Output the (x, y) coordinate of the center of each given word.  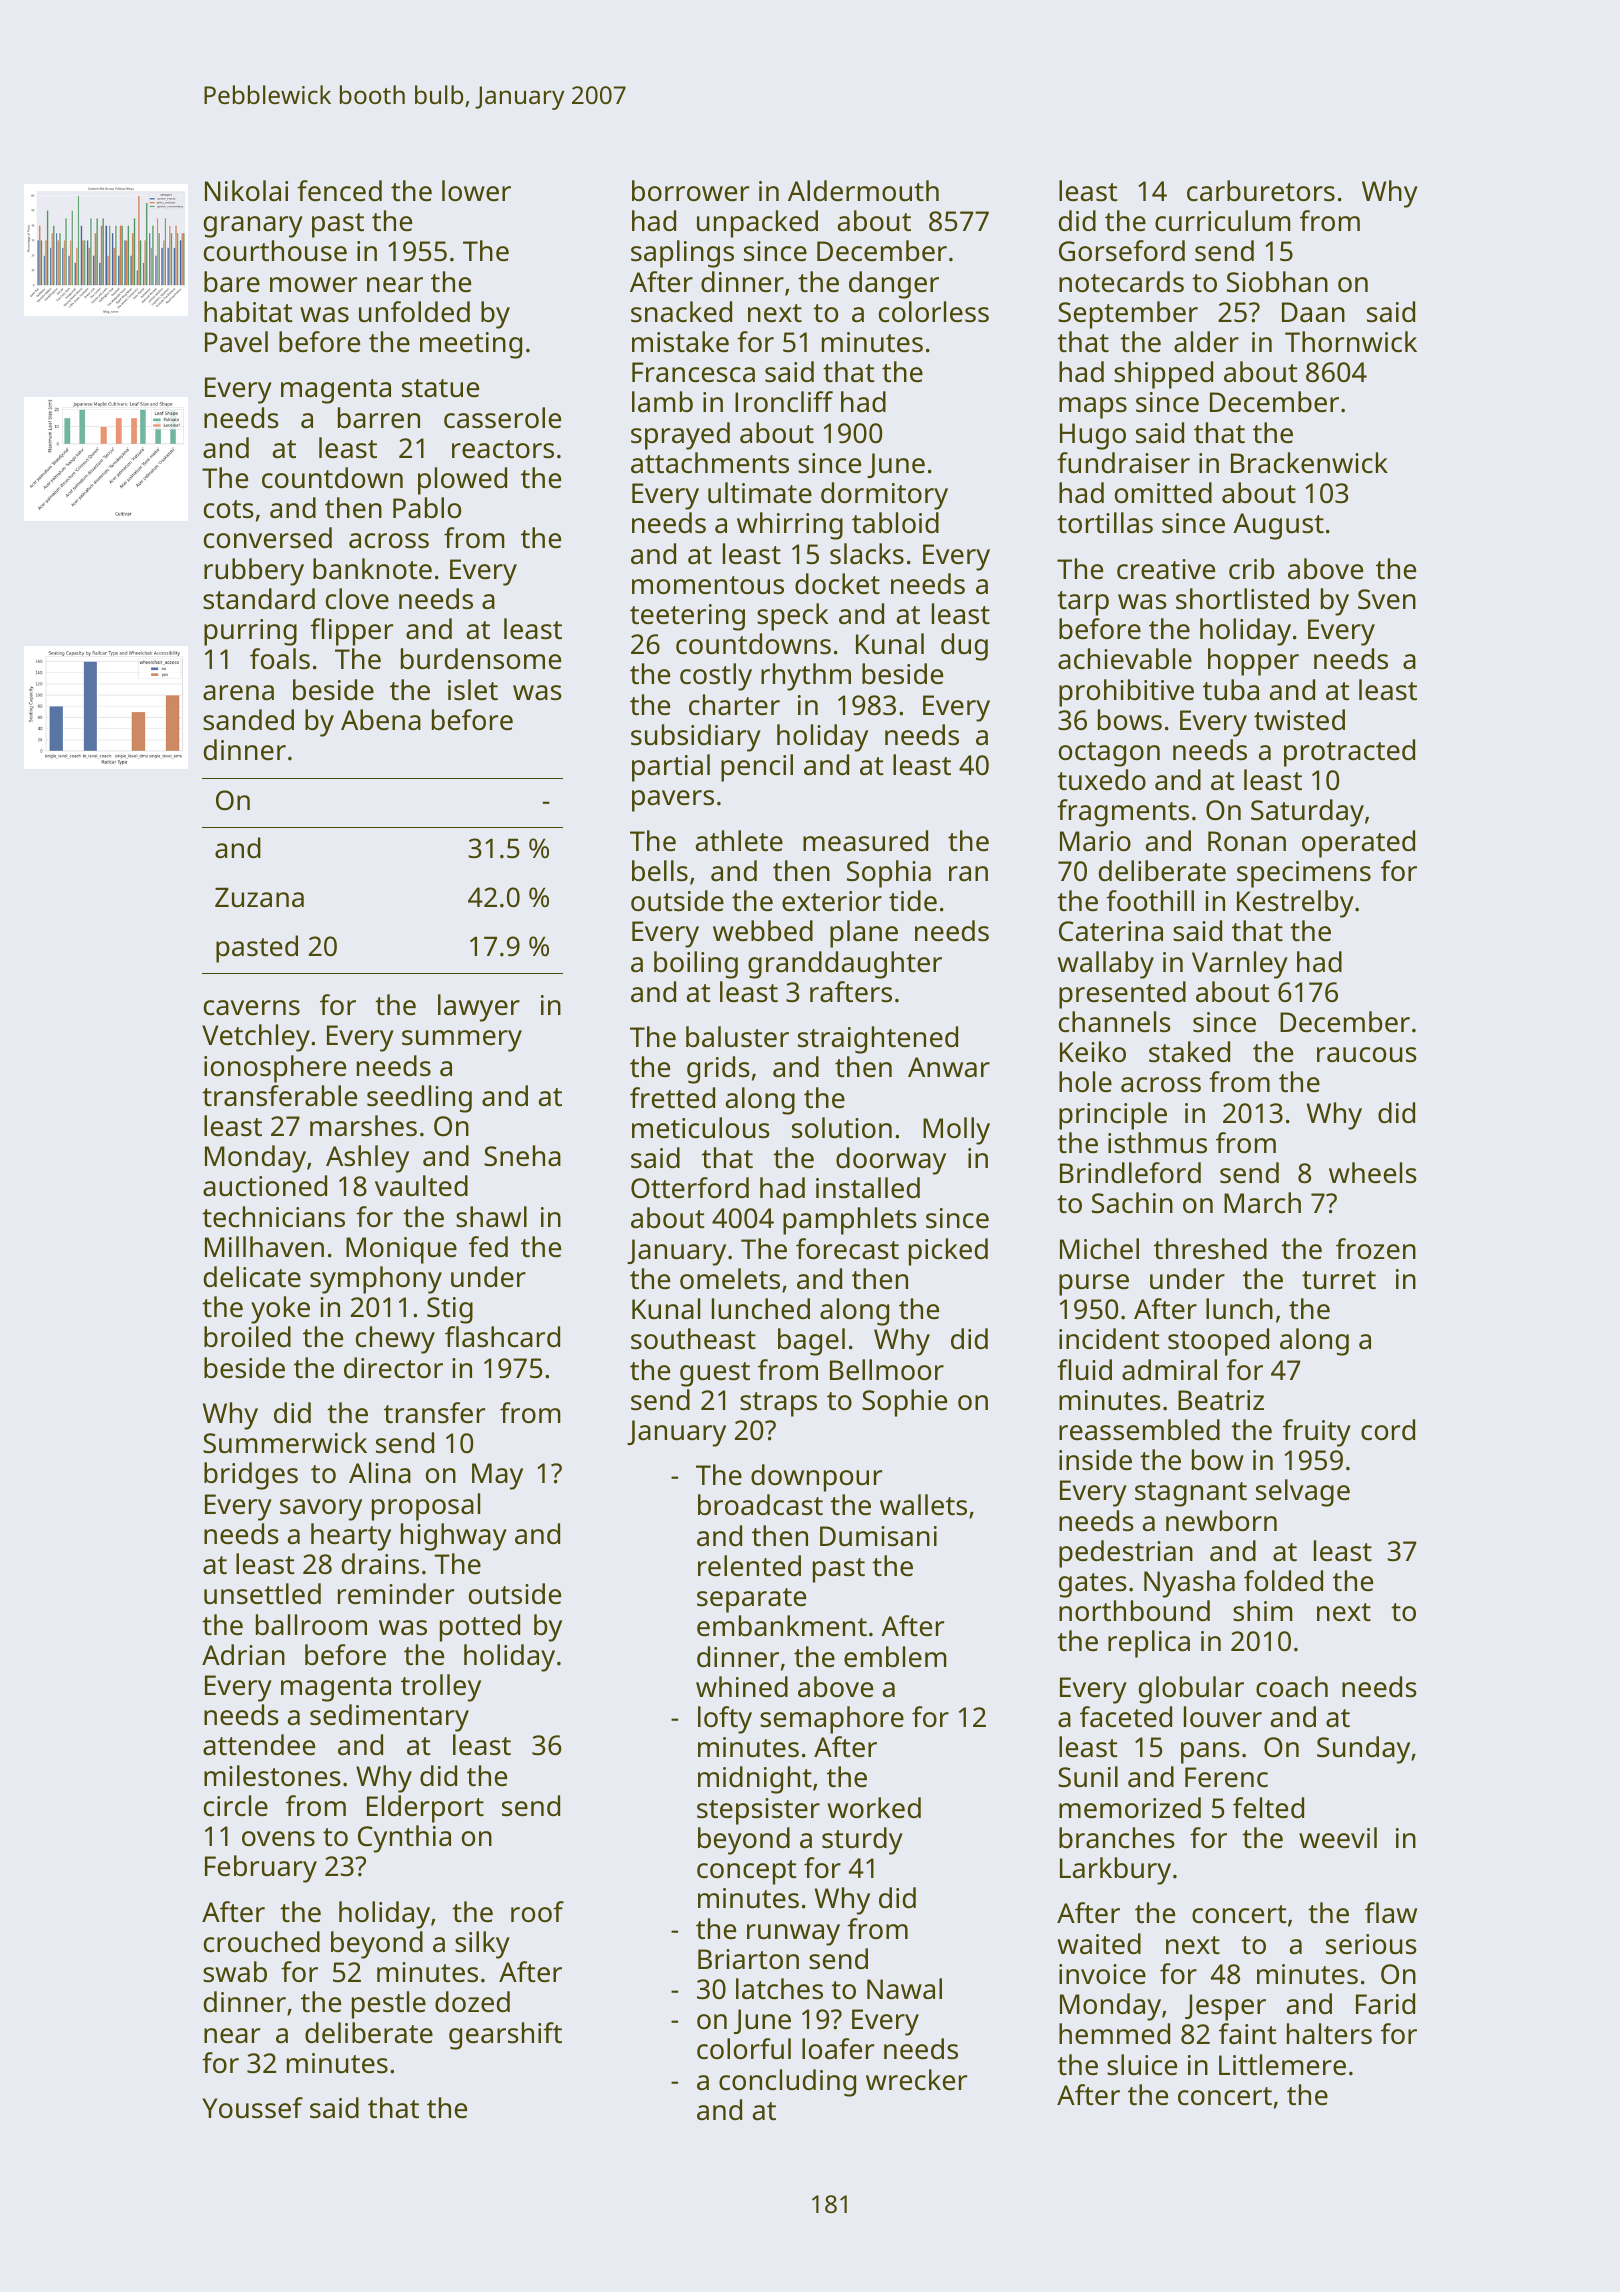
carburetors (1261, 191)
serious (1371, 1944)
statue (440, 388)
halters (1329, 2034)
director (393, 1368)
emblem (895, 1657)
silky (482, 1945)
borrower (690, 190)
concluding (787, 2083)
